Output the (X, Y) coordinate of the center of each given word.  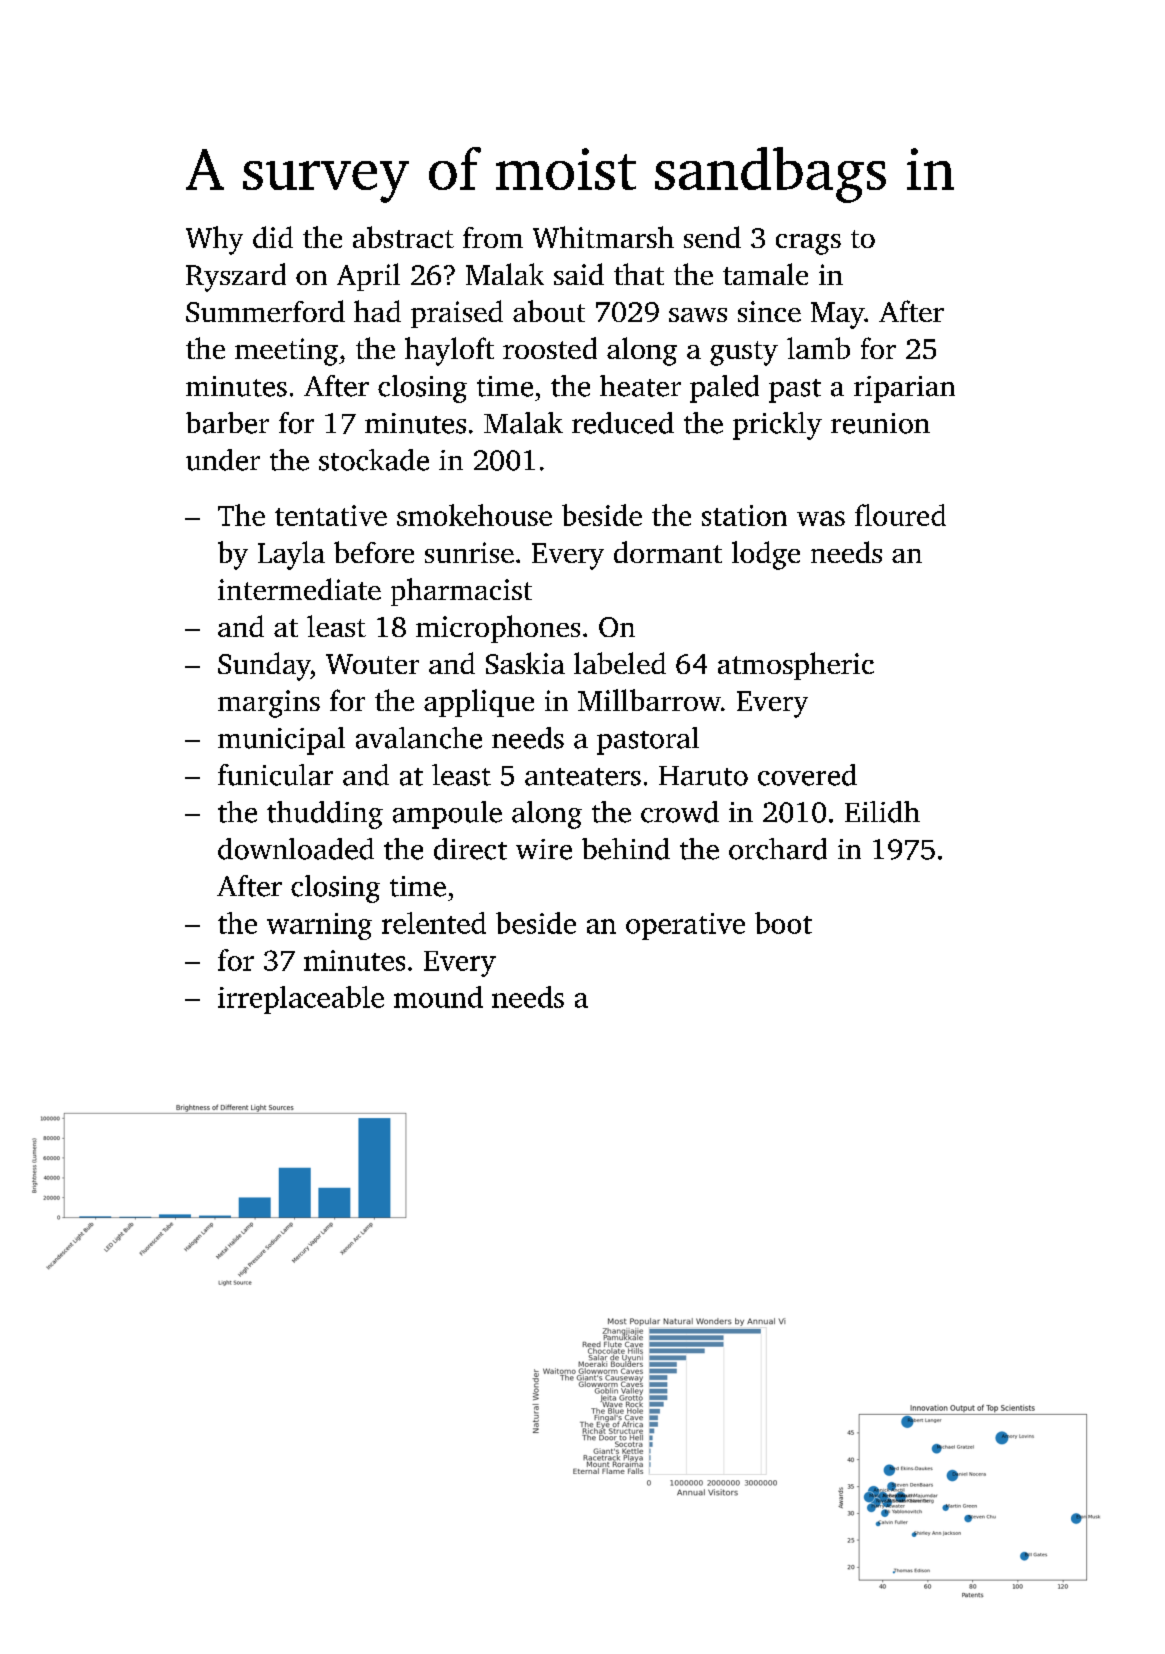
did (273, 237)
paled (724, 389)
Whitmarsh (603, 237)
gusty (744, 353)
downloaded (296, 849)
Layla (291, 555)
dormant (668, 552)
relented (434, 923)
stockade (374, 460)
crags (808, 244)
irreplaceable (301, 1000)
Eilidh (882, 812)
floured (900, 515)
